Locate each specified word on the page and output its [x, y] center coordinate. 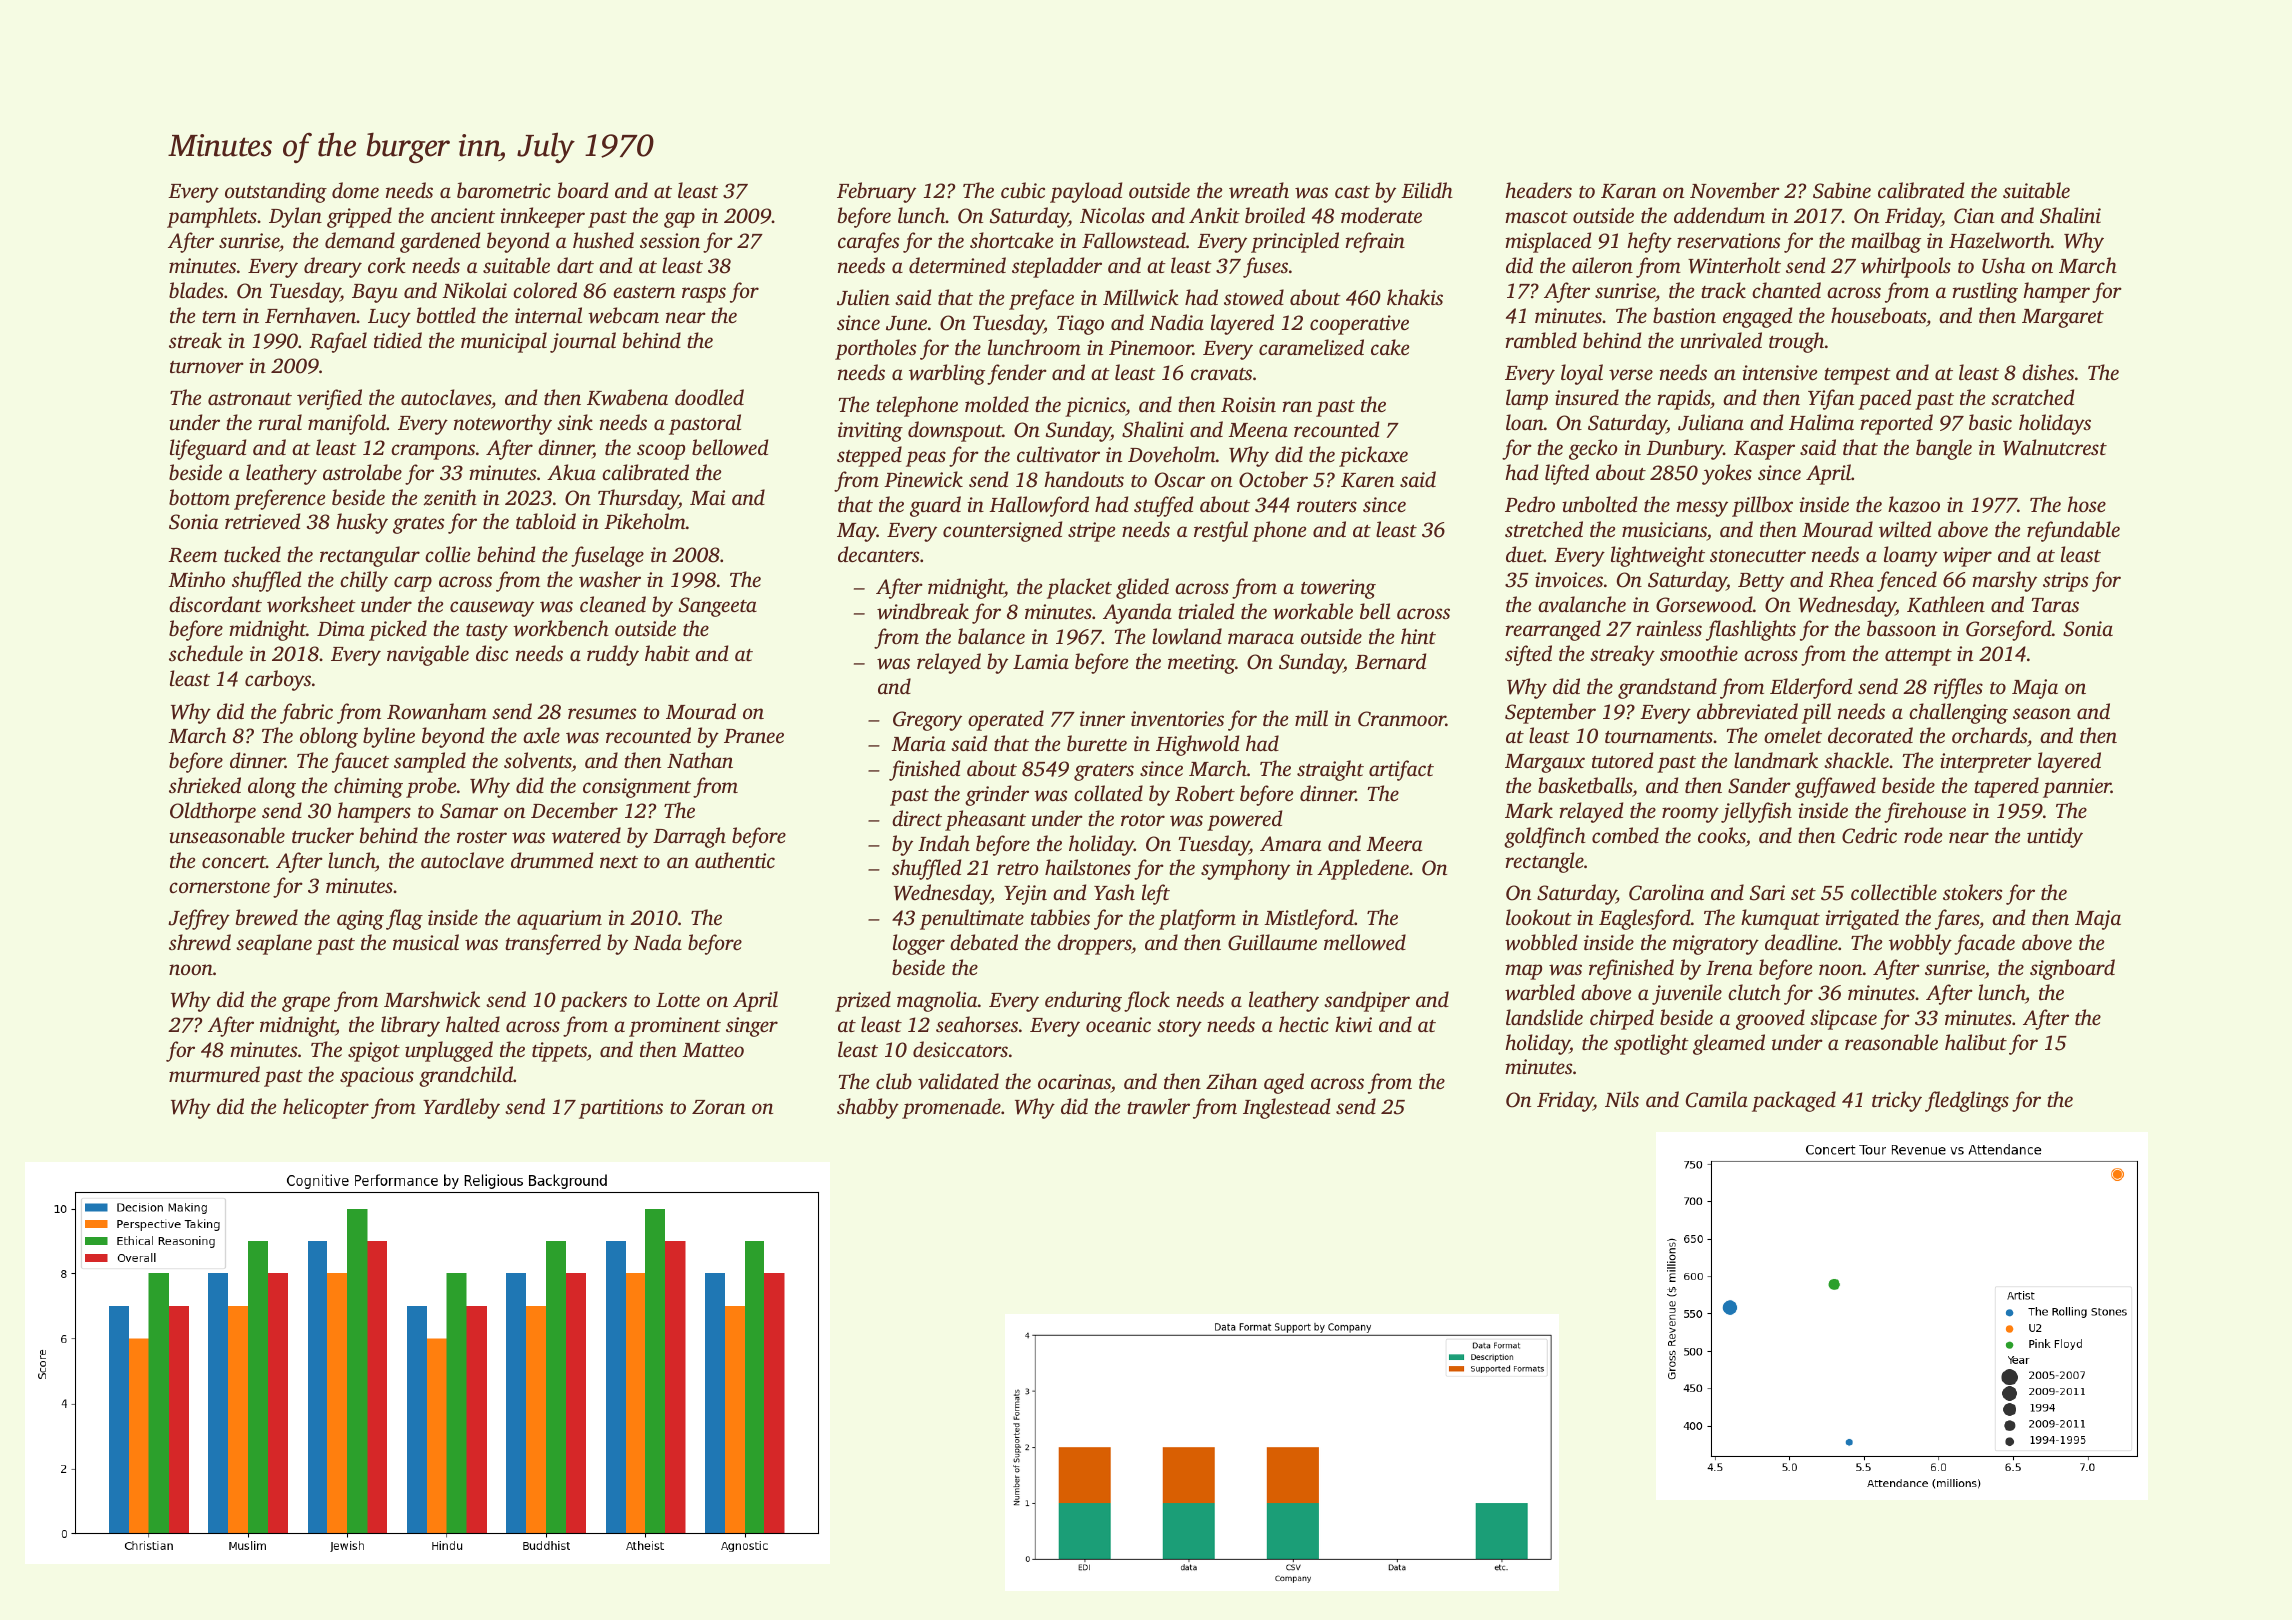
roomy [1690, 815]
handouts [1084, 479]
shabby [868, 1108]
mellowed [1365, 942]
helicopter [326, 1108]
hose [2086, 504]
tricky [1897, 1101]
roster [482, 837]
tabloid [546, 521]
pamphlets [212, 217]
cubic [1023, 190]
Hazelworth [2000, 240]
